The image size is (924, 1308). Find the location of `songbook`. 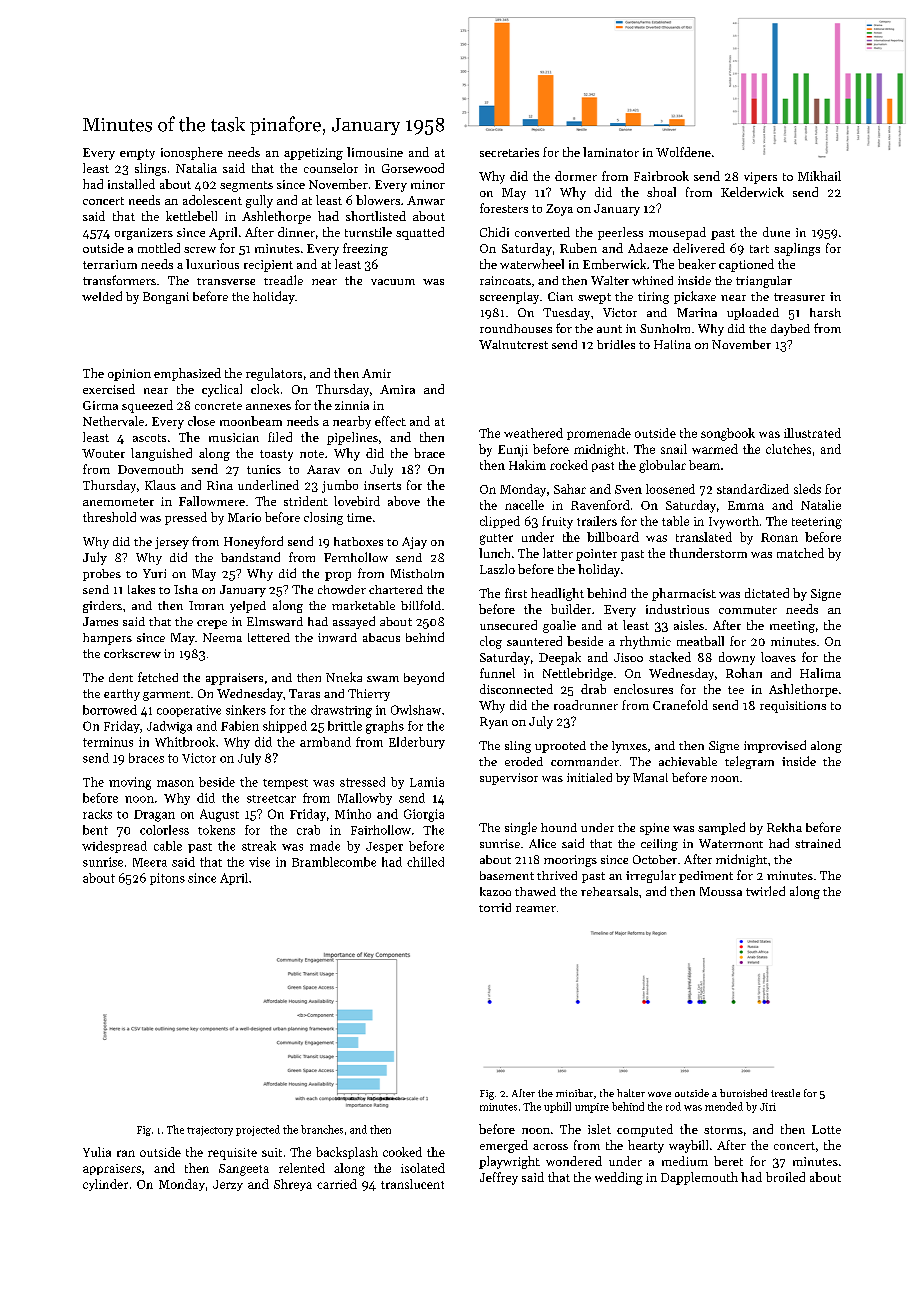

songbook is located at coordinates (728, 434).
